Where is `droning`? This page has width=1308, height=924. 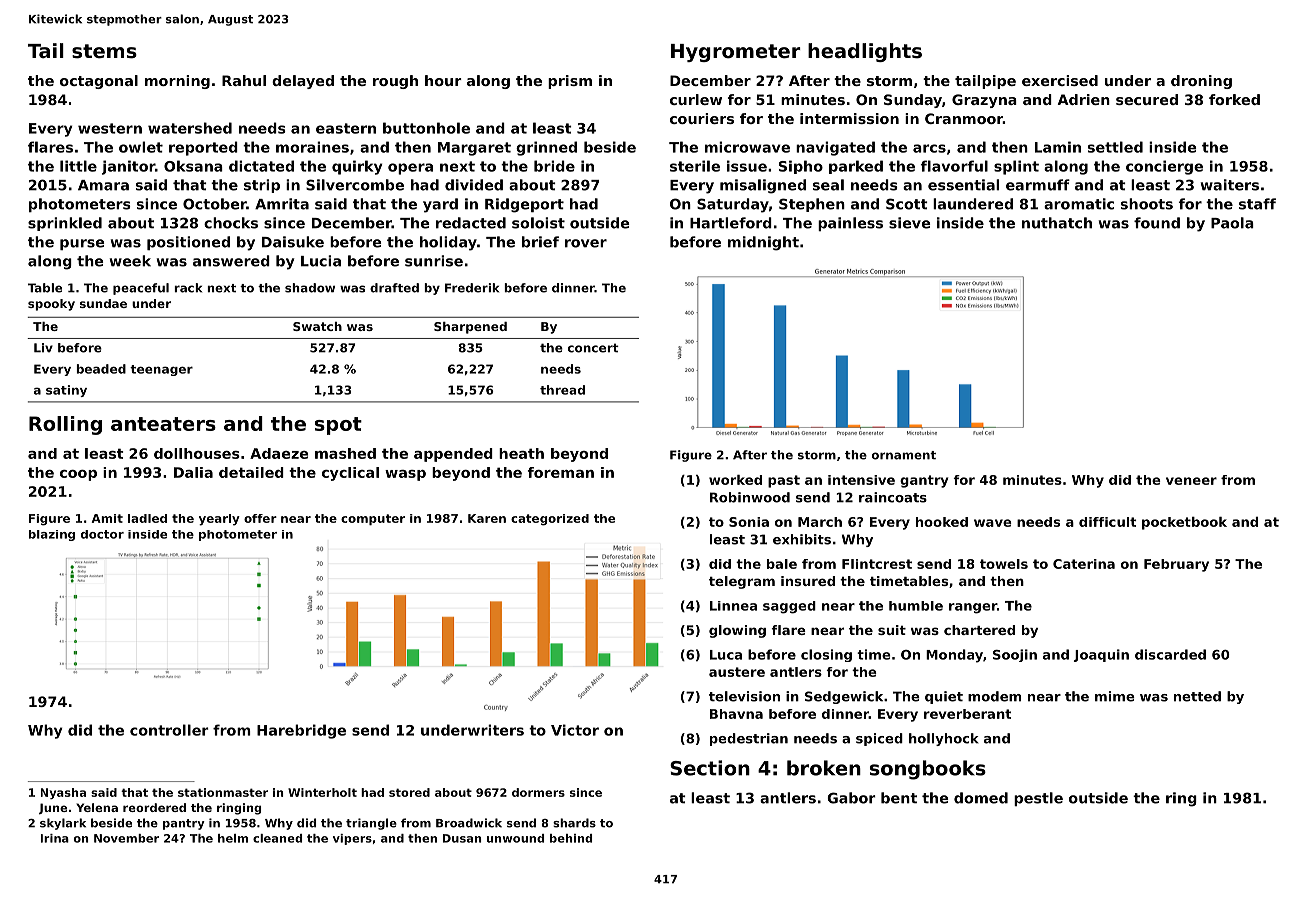
droning is located at coordinates (1201, 82).
